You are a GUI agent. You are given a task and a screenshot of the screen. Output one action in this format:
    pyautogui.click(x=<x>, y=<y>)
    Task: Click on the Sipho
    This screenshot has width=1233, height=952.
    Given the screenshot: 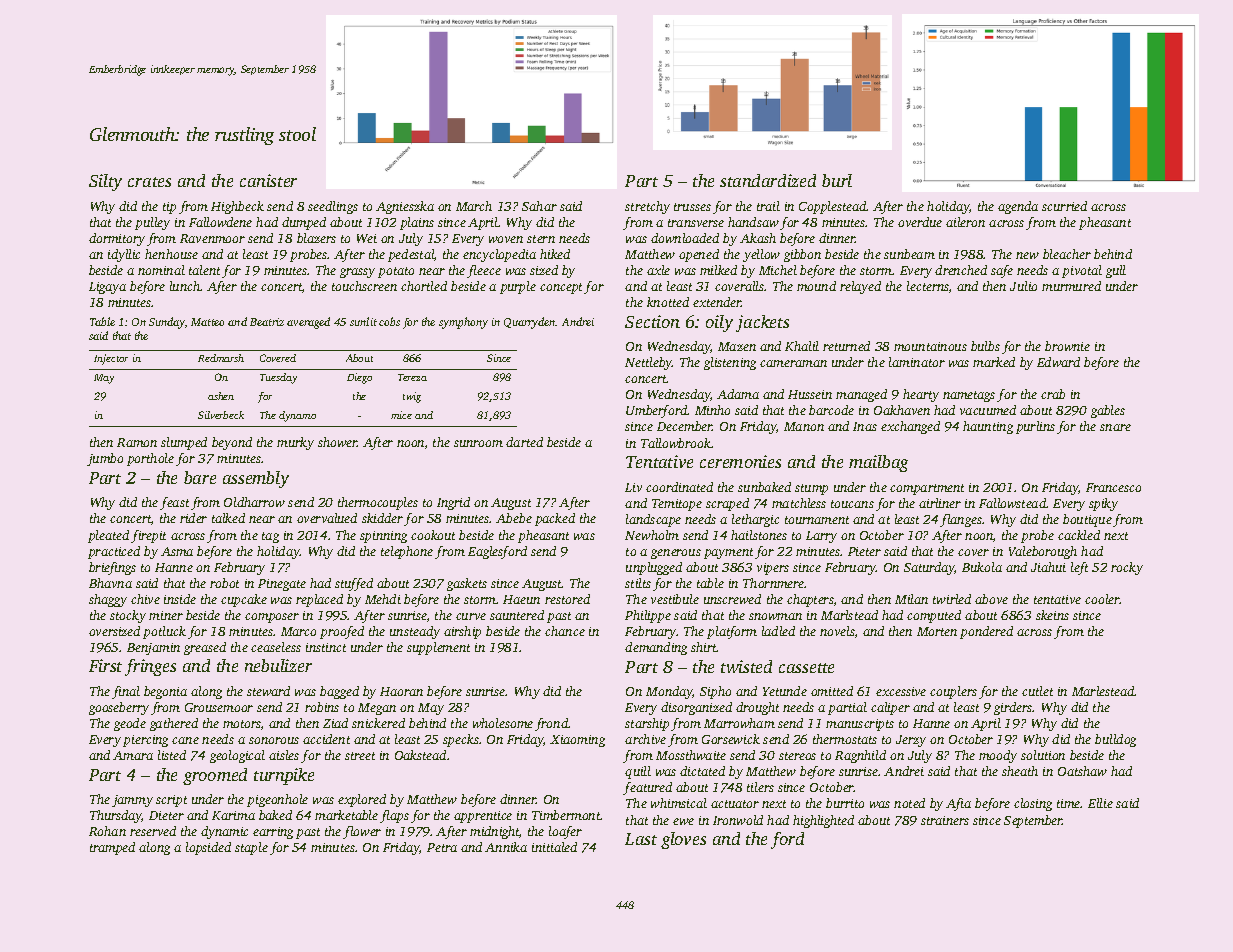 What is the action you would take?
    pyautogui.click(x=715, y=692)
